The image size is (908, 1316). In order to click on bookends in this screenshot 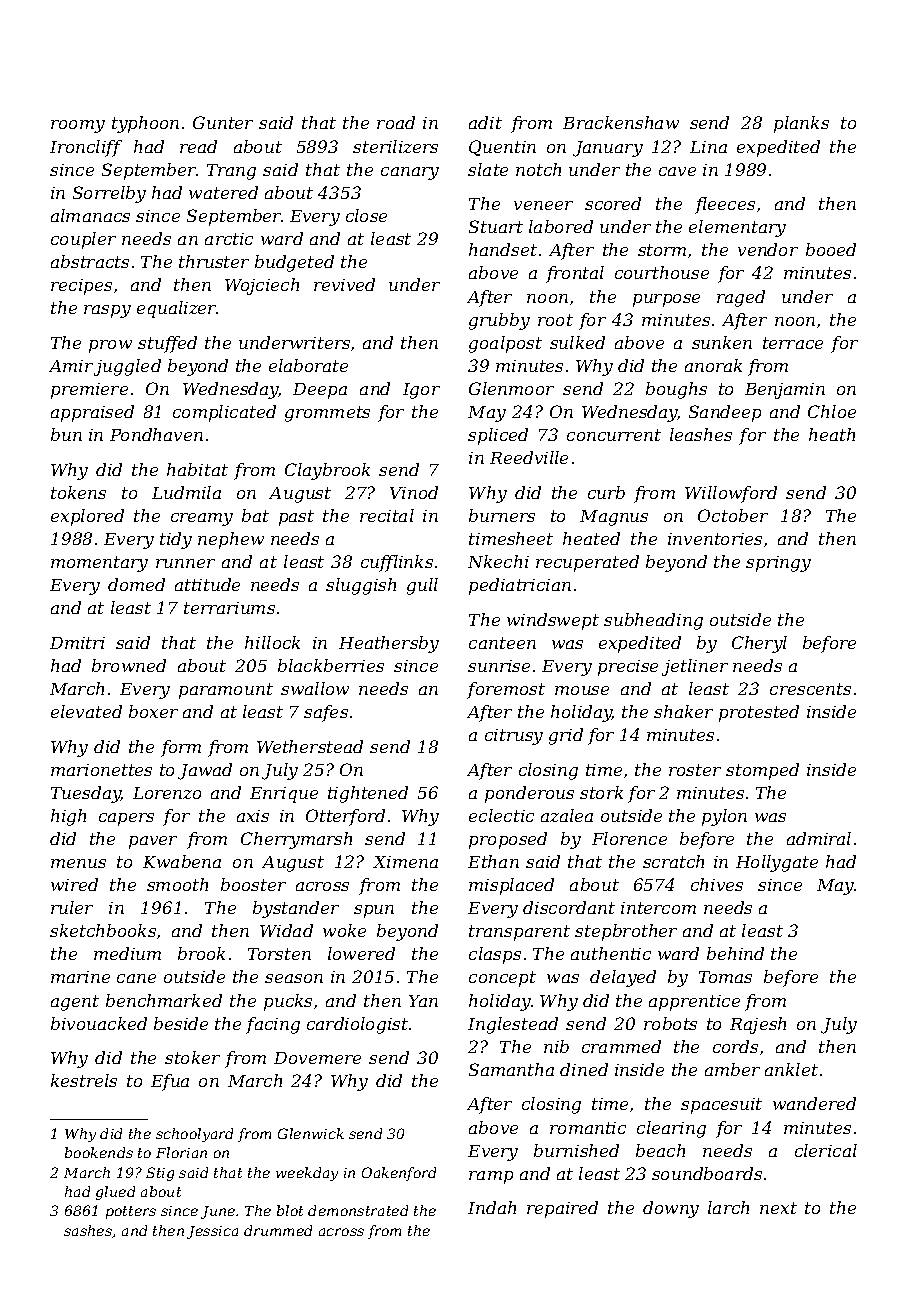, I will do `click(99, 1152)`.
